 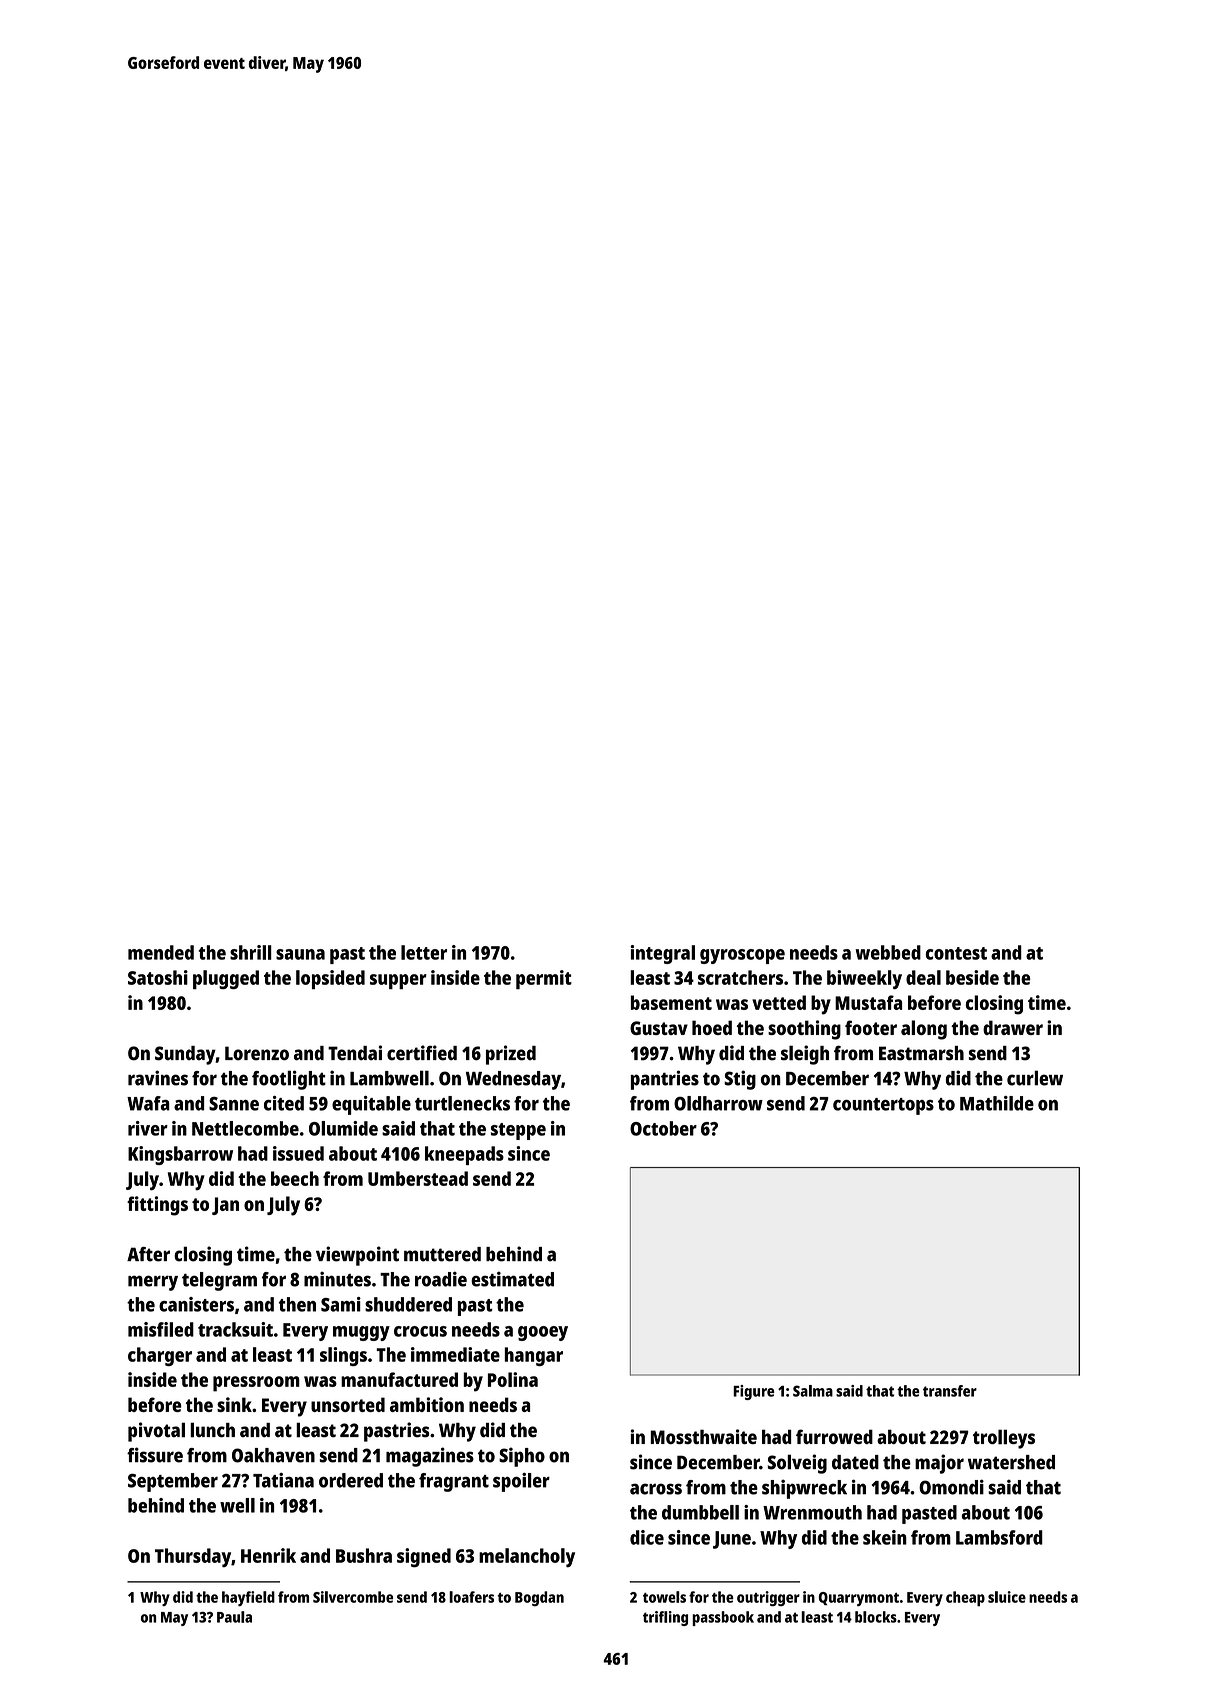 I want to click on Sipho, so click(x=522, y=1457).
